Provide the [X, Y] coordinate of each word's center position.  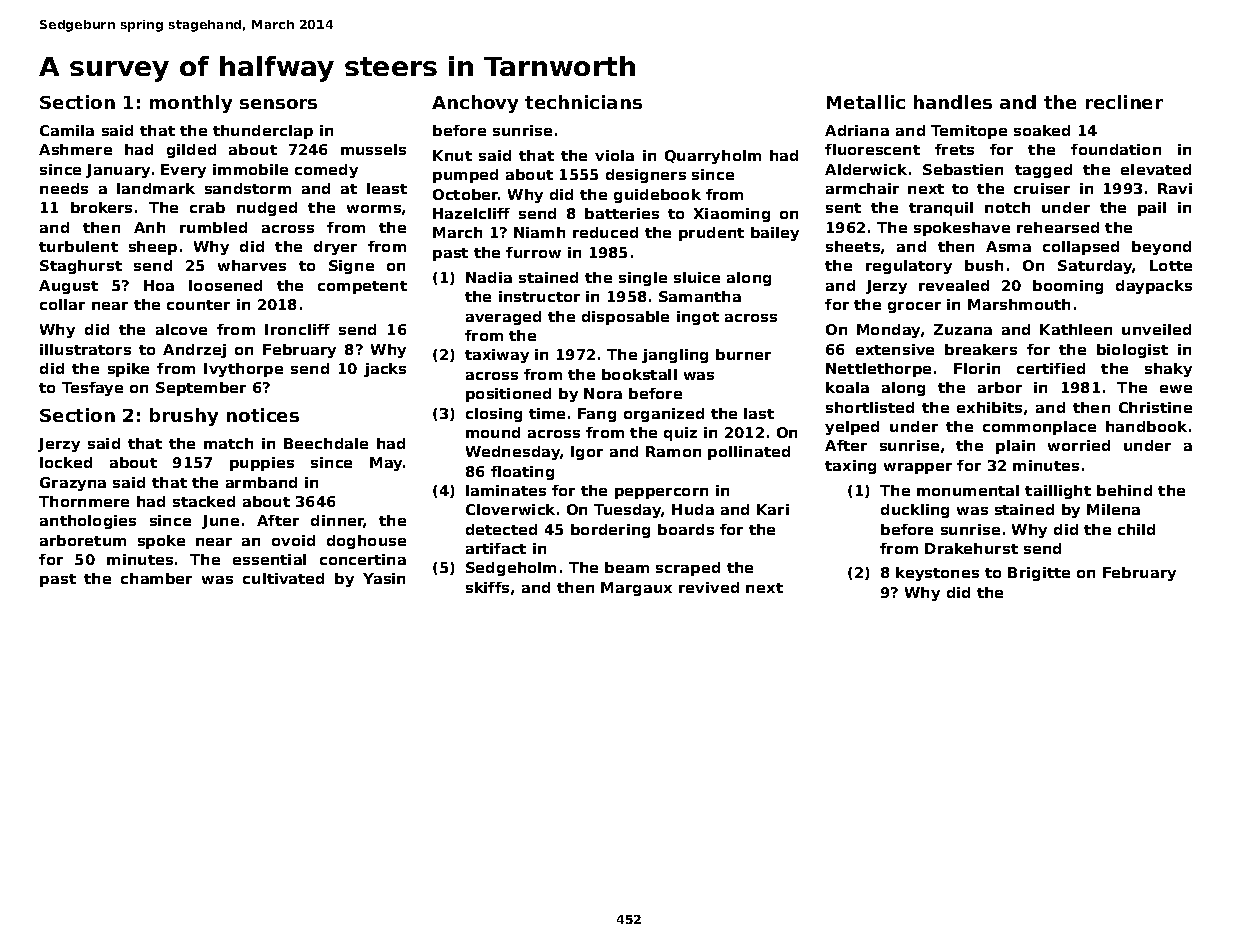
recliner [1124, 102]
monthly [191, 104]
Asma [1008, 246]
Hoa [159, 285]
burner [743, 354]
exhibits [989, 407]
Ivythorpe [243, 370]
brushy [184, 417]
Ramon [673, 451]
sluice [697, 277]
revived [709, 587]
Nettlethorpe [878, 370]
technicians [583, 102]
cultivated [283, 578]
